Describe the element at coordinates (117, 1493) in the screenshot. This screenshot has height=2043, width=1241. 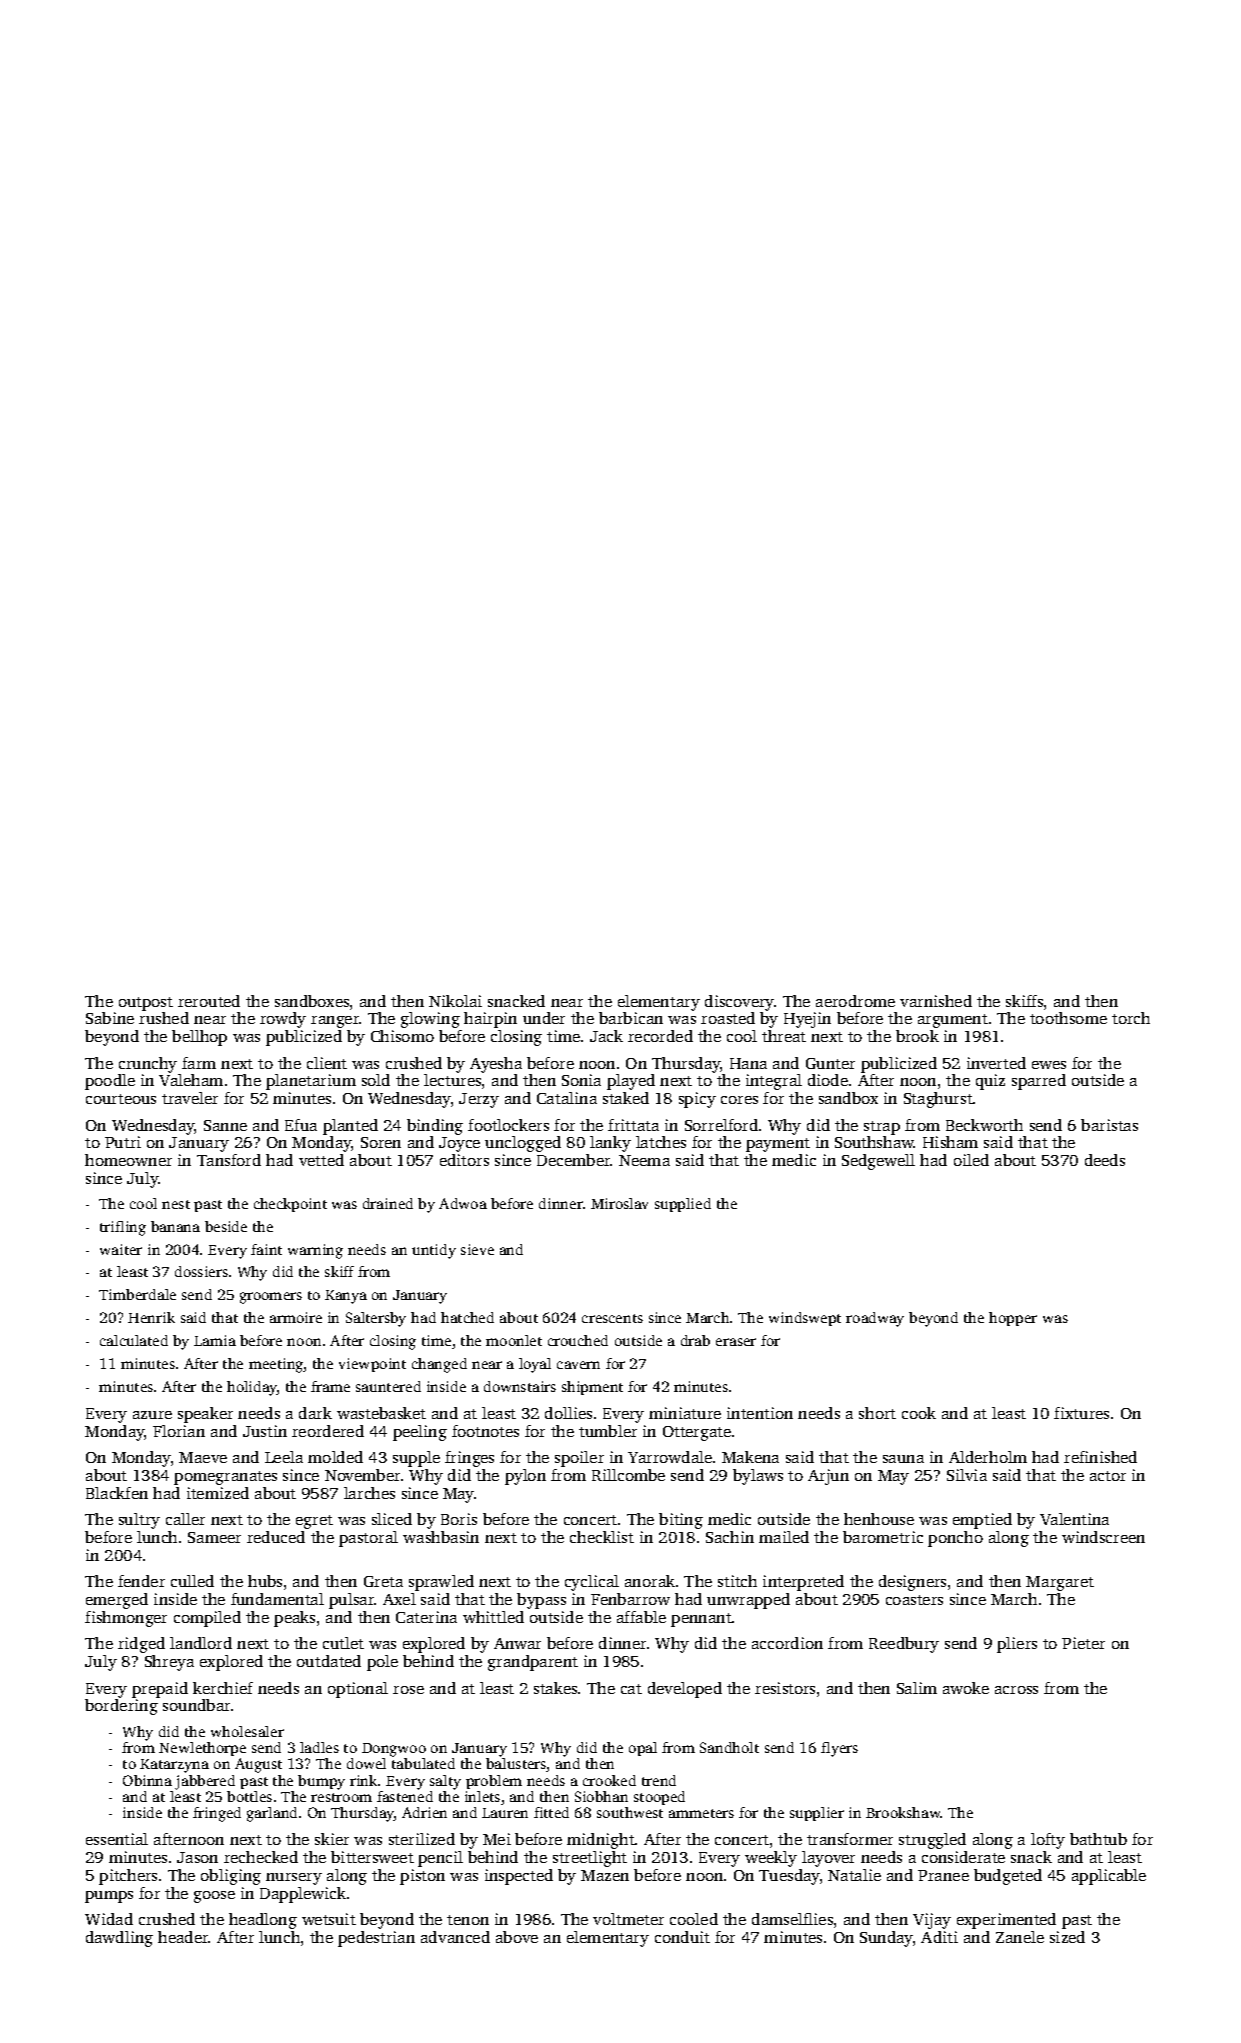
I see `Blackfen` at that location.
